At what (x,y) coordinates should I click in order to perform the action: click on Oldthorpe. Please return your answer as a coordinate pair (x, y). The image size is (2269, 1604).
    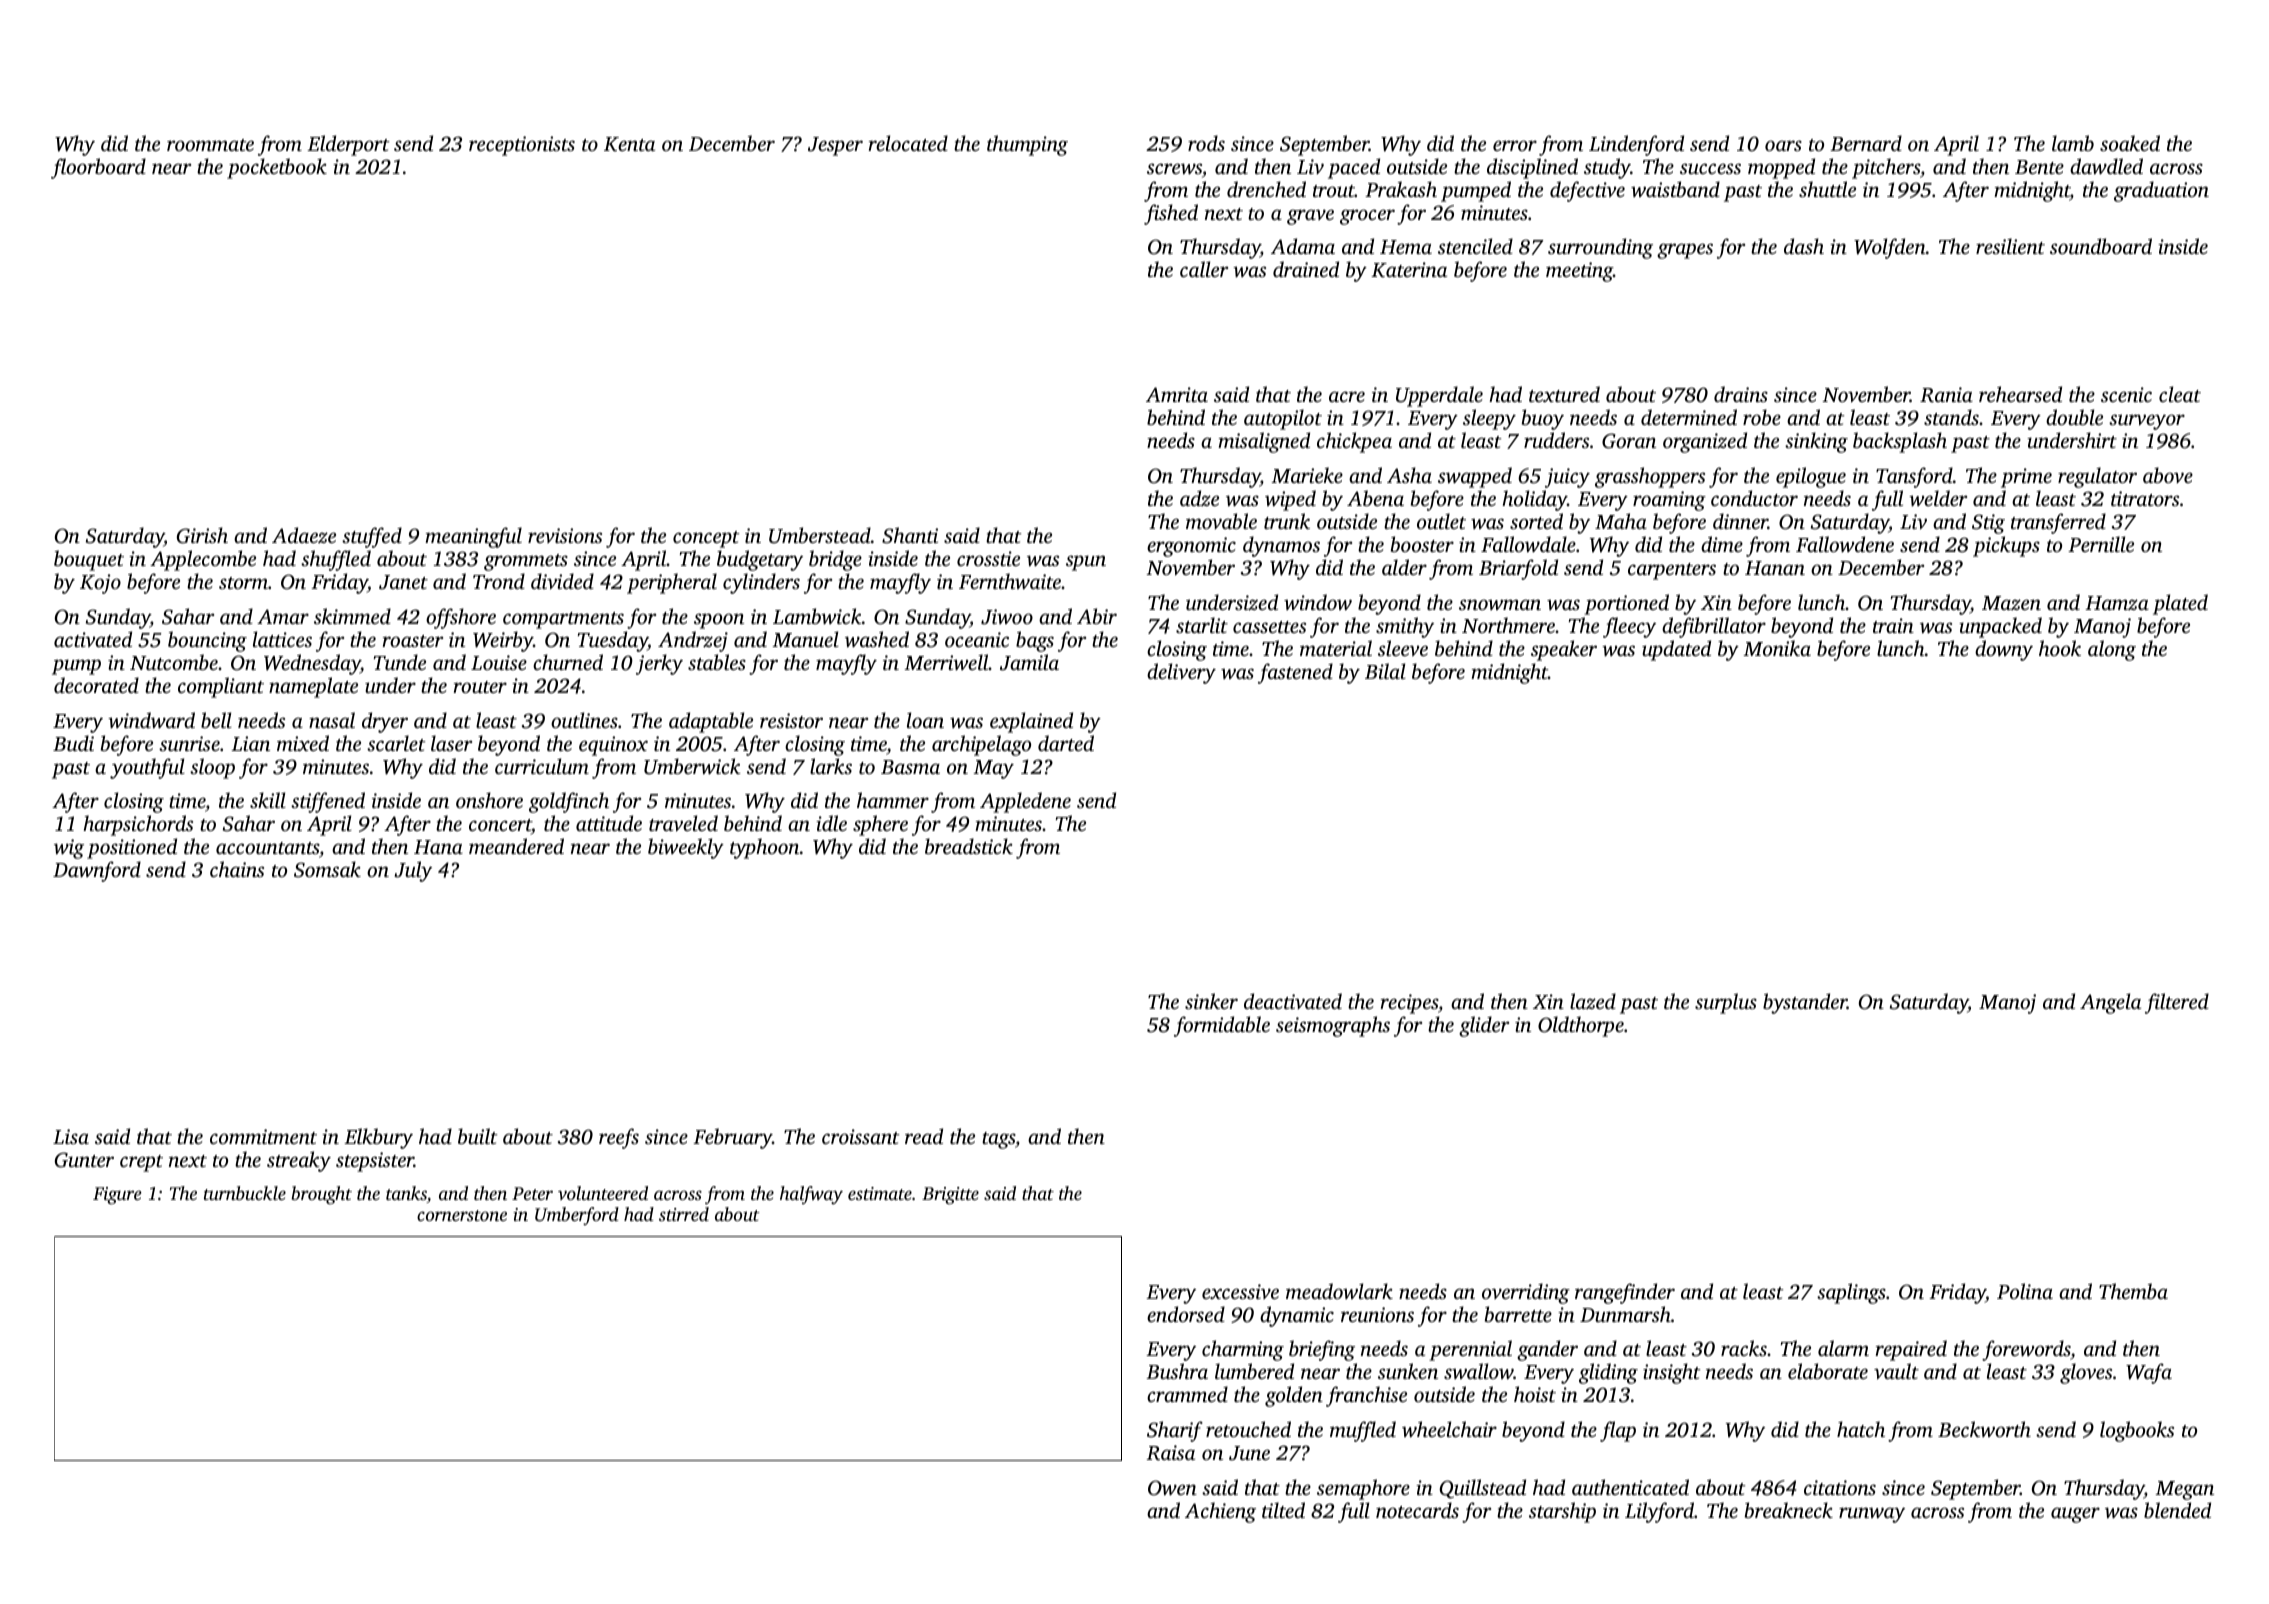
    Looking at the image, I should click on (1581, 1026).
